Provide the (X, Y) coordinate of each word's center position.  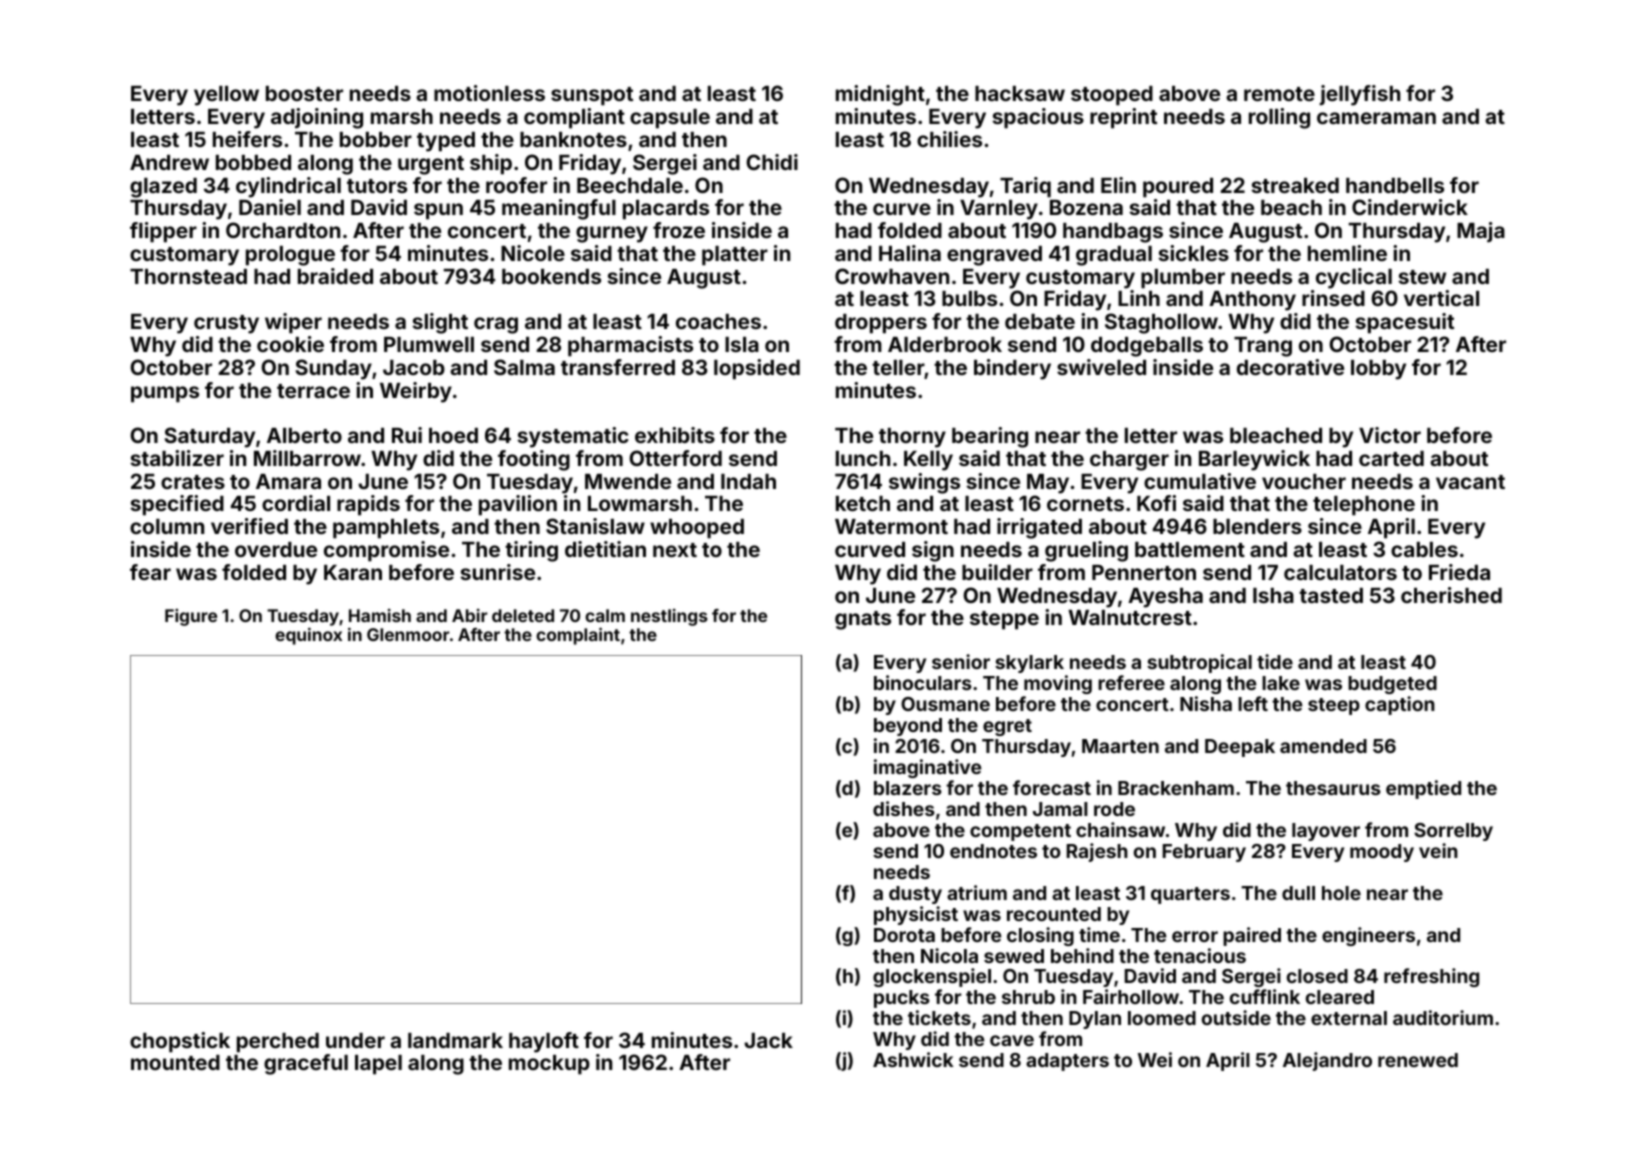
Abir (470, 615)
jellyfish (1359, 95)
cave (1012, 1040)
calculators (1340, 572)
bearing (990, 437)
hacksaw (1020, 93)
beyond (908, 727)
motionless (489, 93)
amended (1323, 746)
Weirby (416, 392)
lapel (378, 1065)
